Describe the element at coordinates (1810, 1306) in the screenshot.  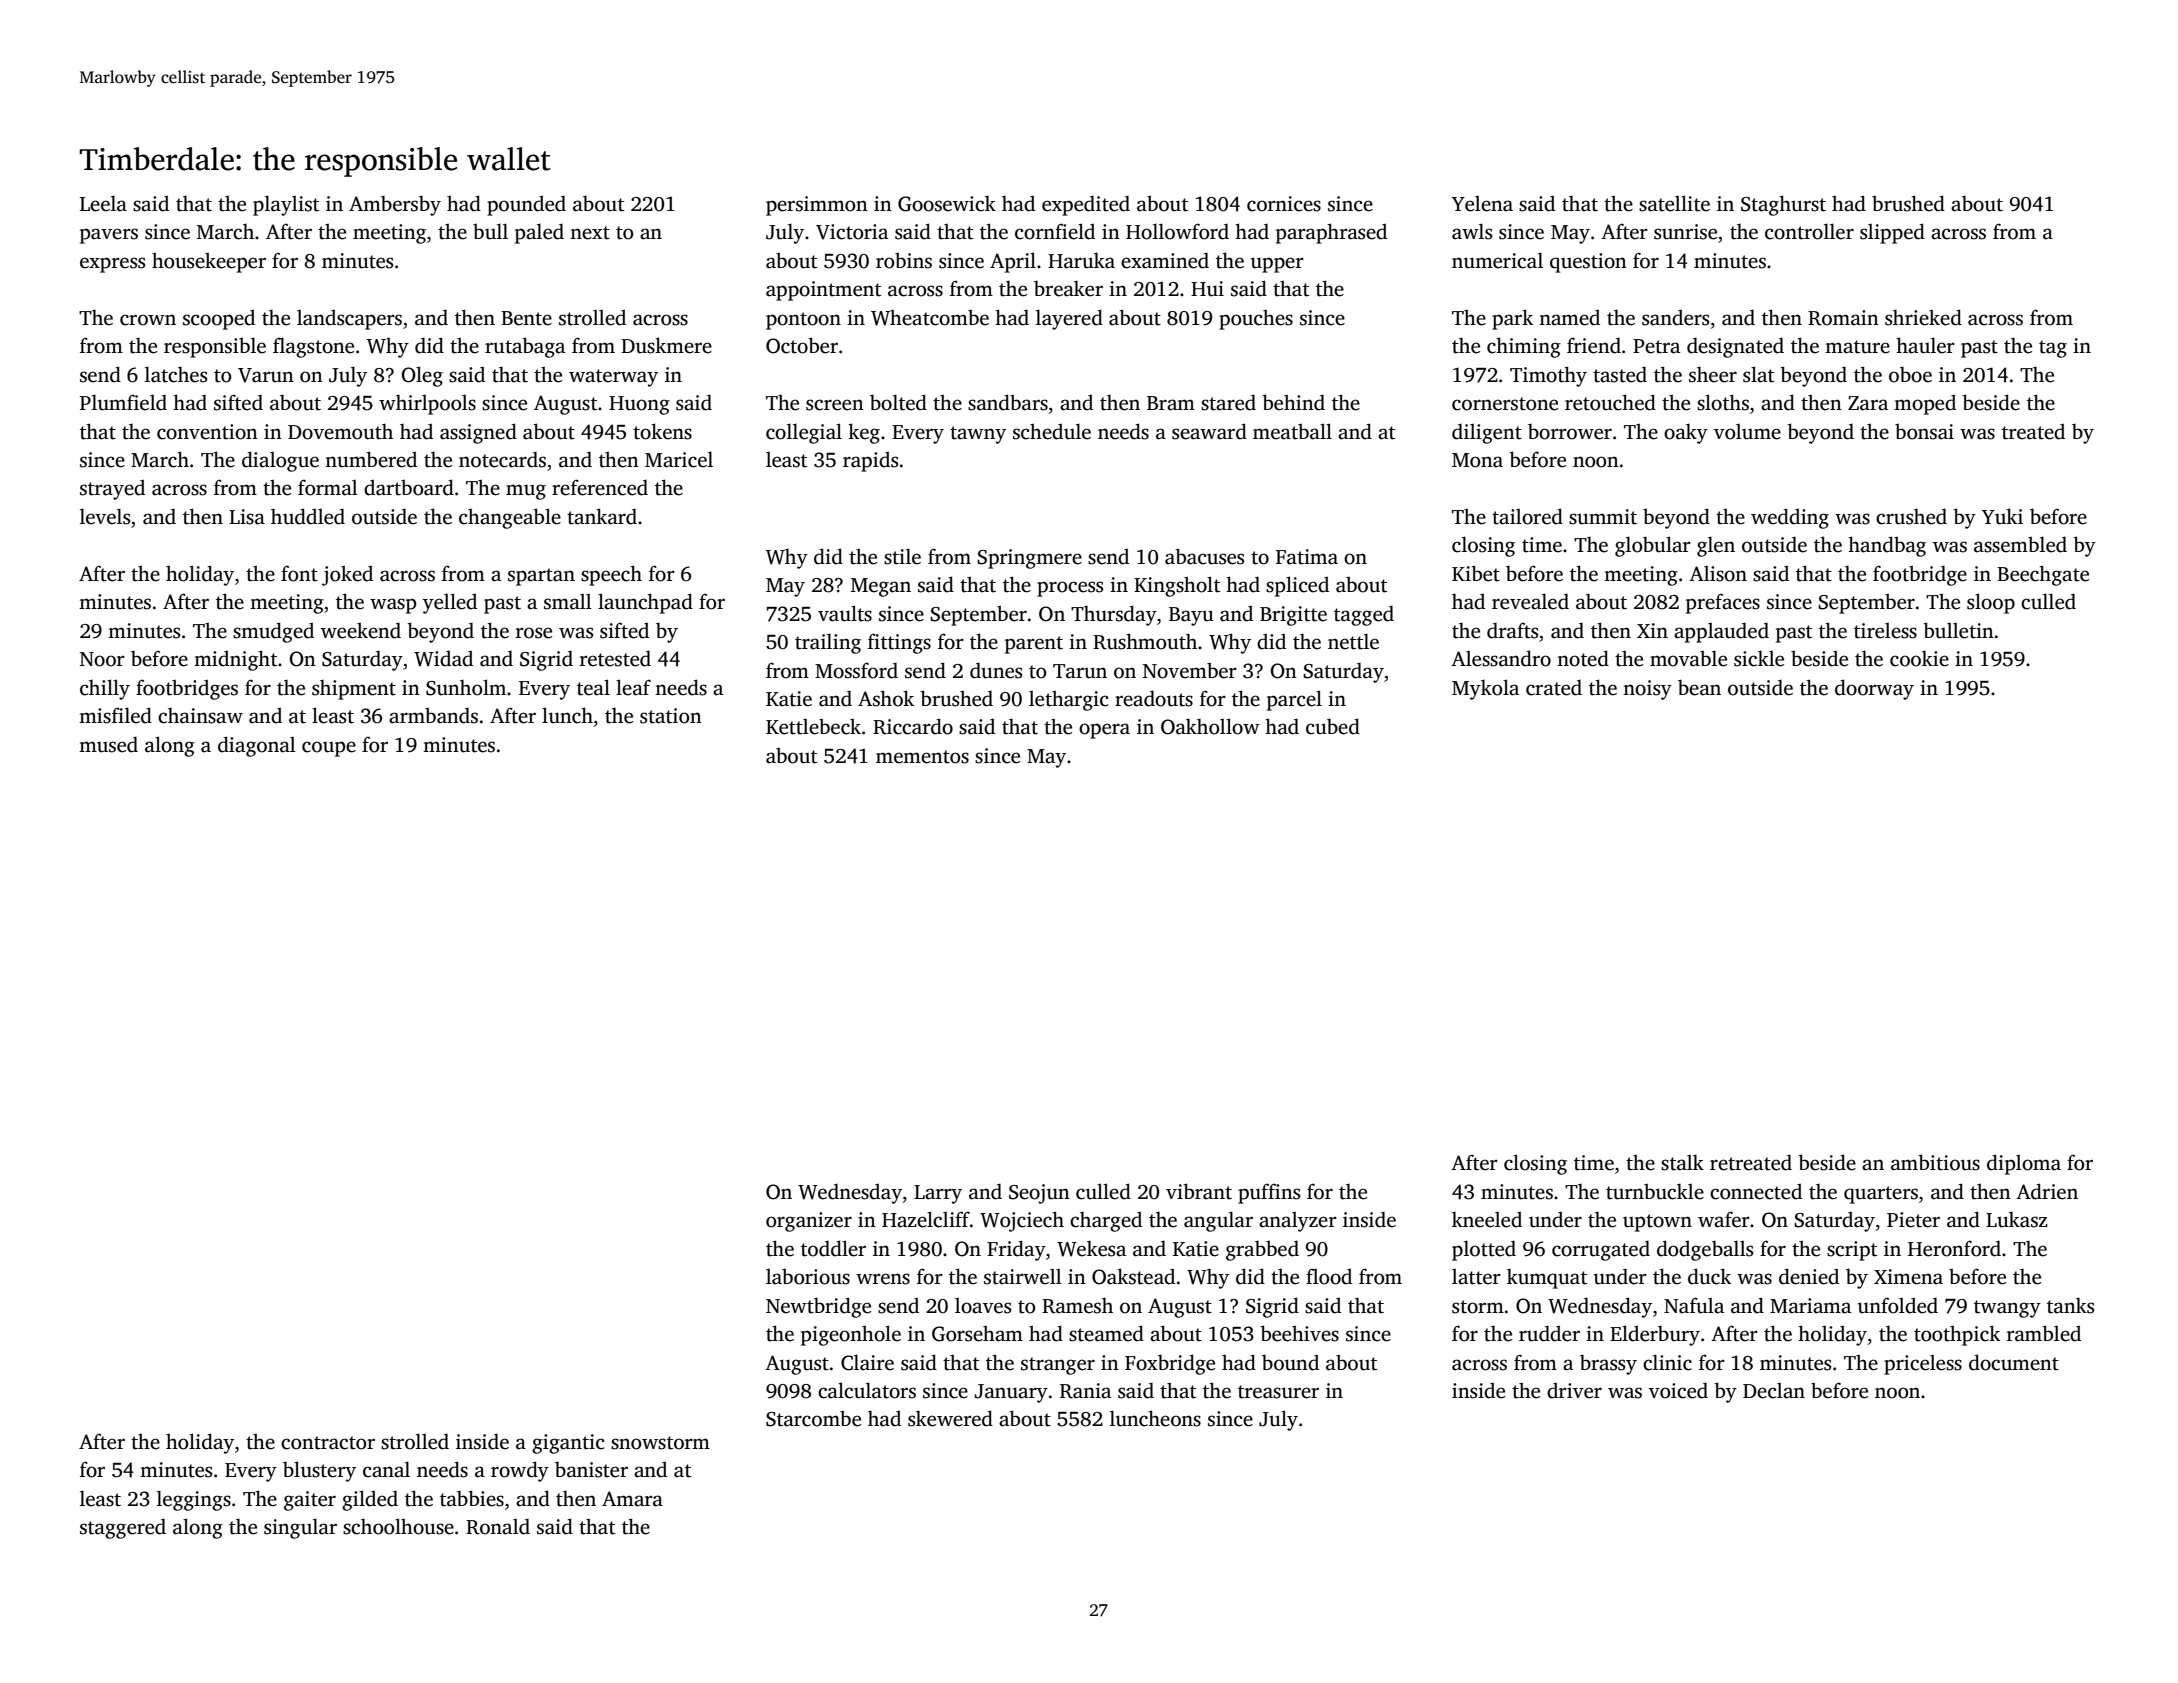
I see `Mariama` at that location.
